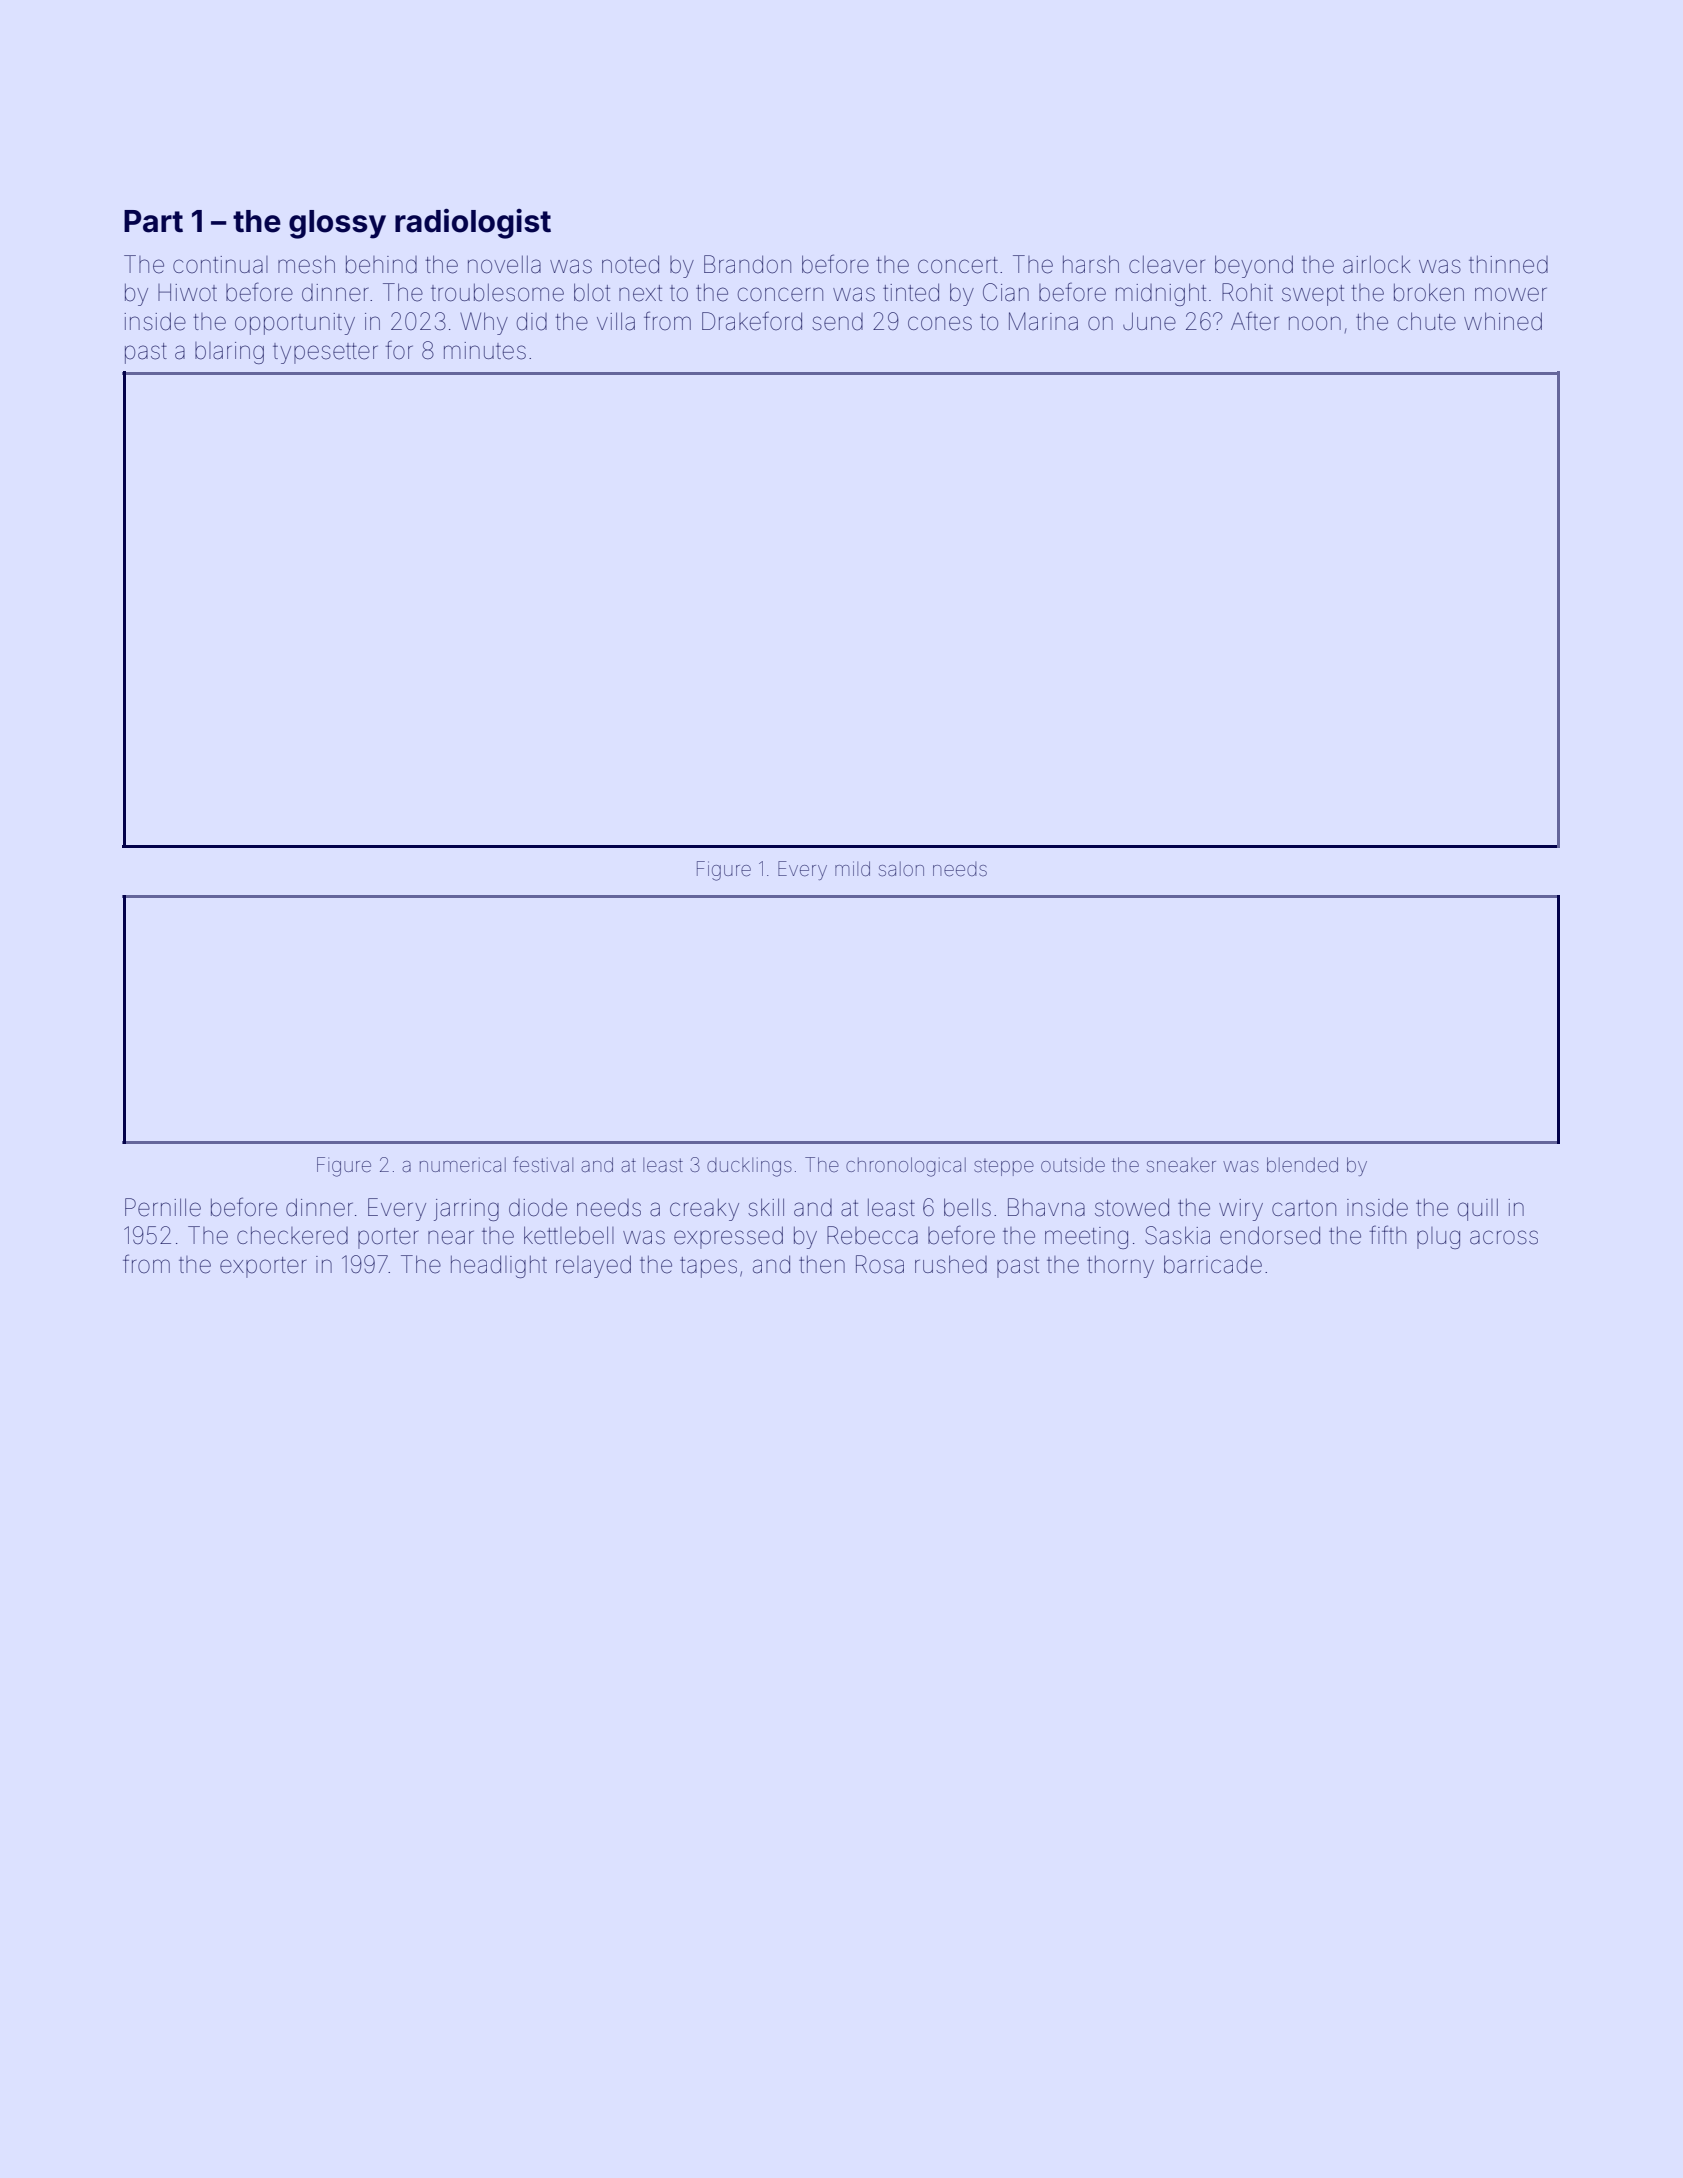 This document has height=2178, width=1683. I want to click on chute, so click(1427, 321).
